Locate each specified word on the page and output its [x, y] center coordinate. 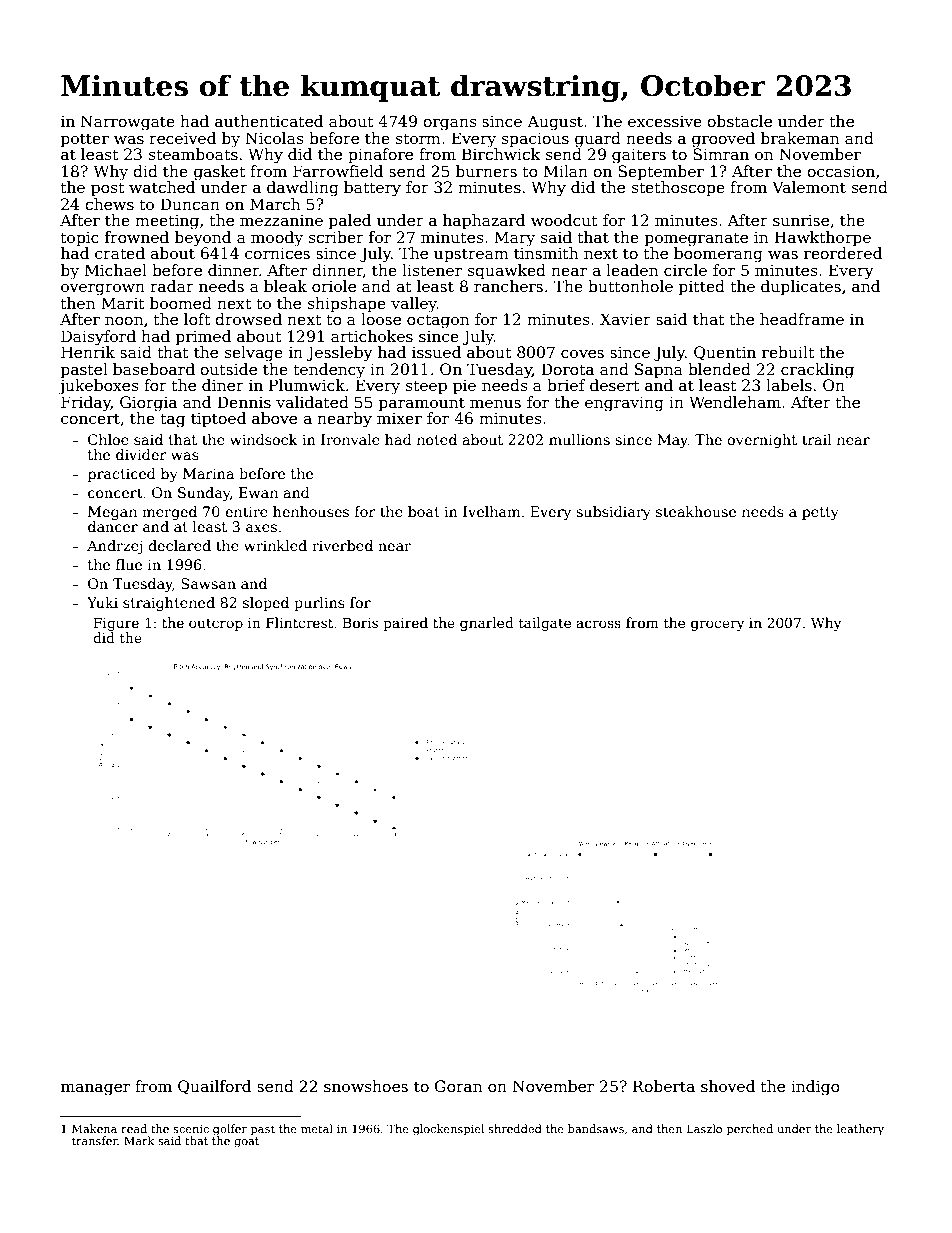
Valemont [809, 187]
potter [85, 140]
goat [246, 1142]
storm [418, 138]
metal [317, 1128]
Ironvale [350, 439]
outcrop [216, 624]
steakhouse [696, 511]
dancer [113, 526]
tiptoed [218, 419]
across [598, 624]
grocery [718, 625]
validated [312, 402]
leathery [860, 1130]
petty [820, 513]
